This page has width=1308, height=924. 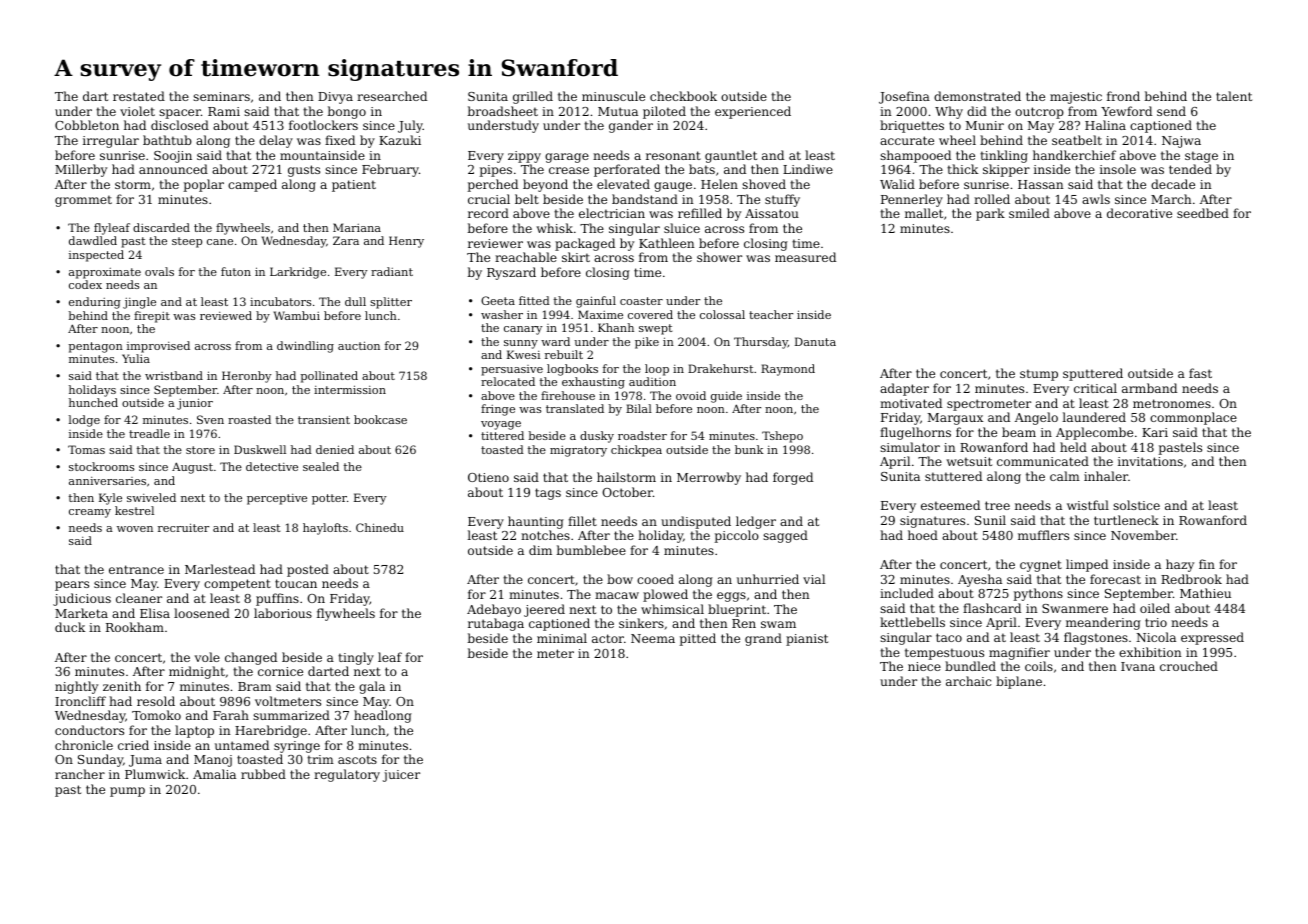 I want to click on stuffy, so click(x=782, y=200).
